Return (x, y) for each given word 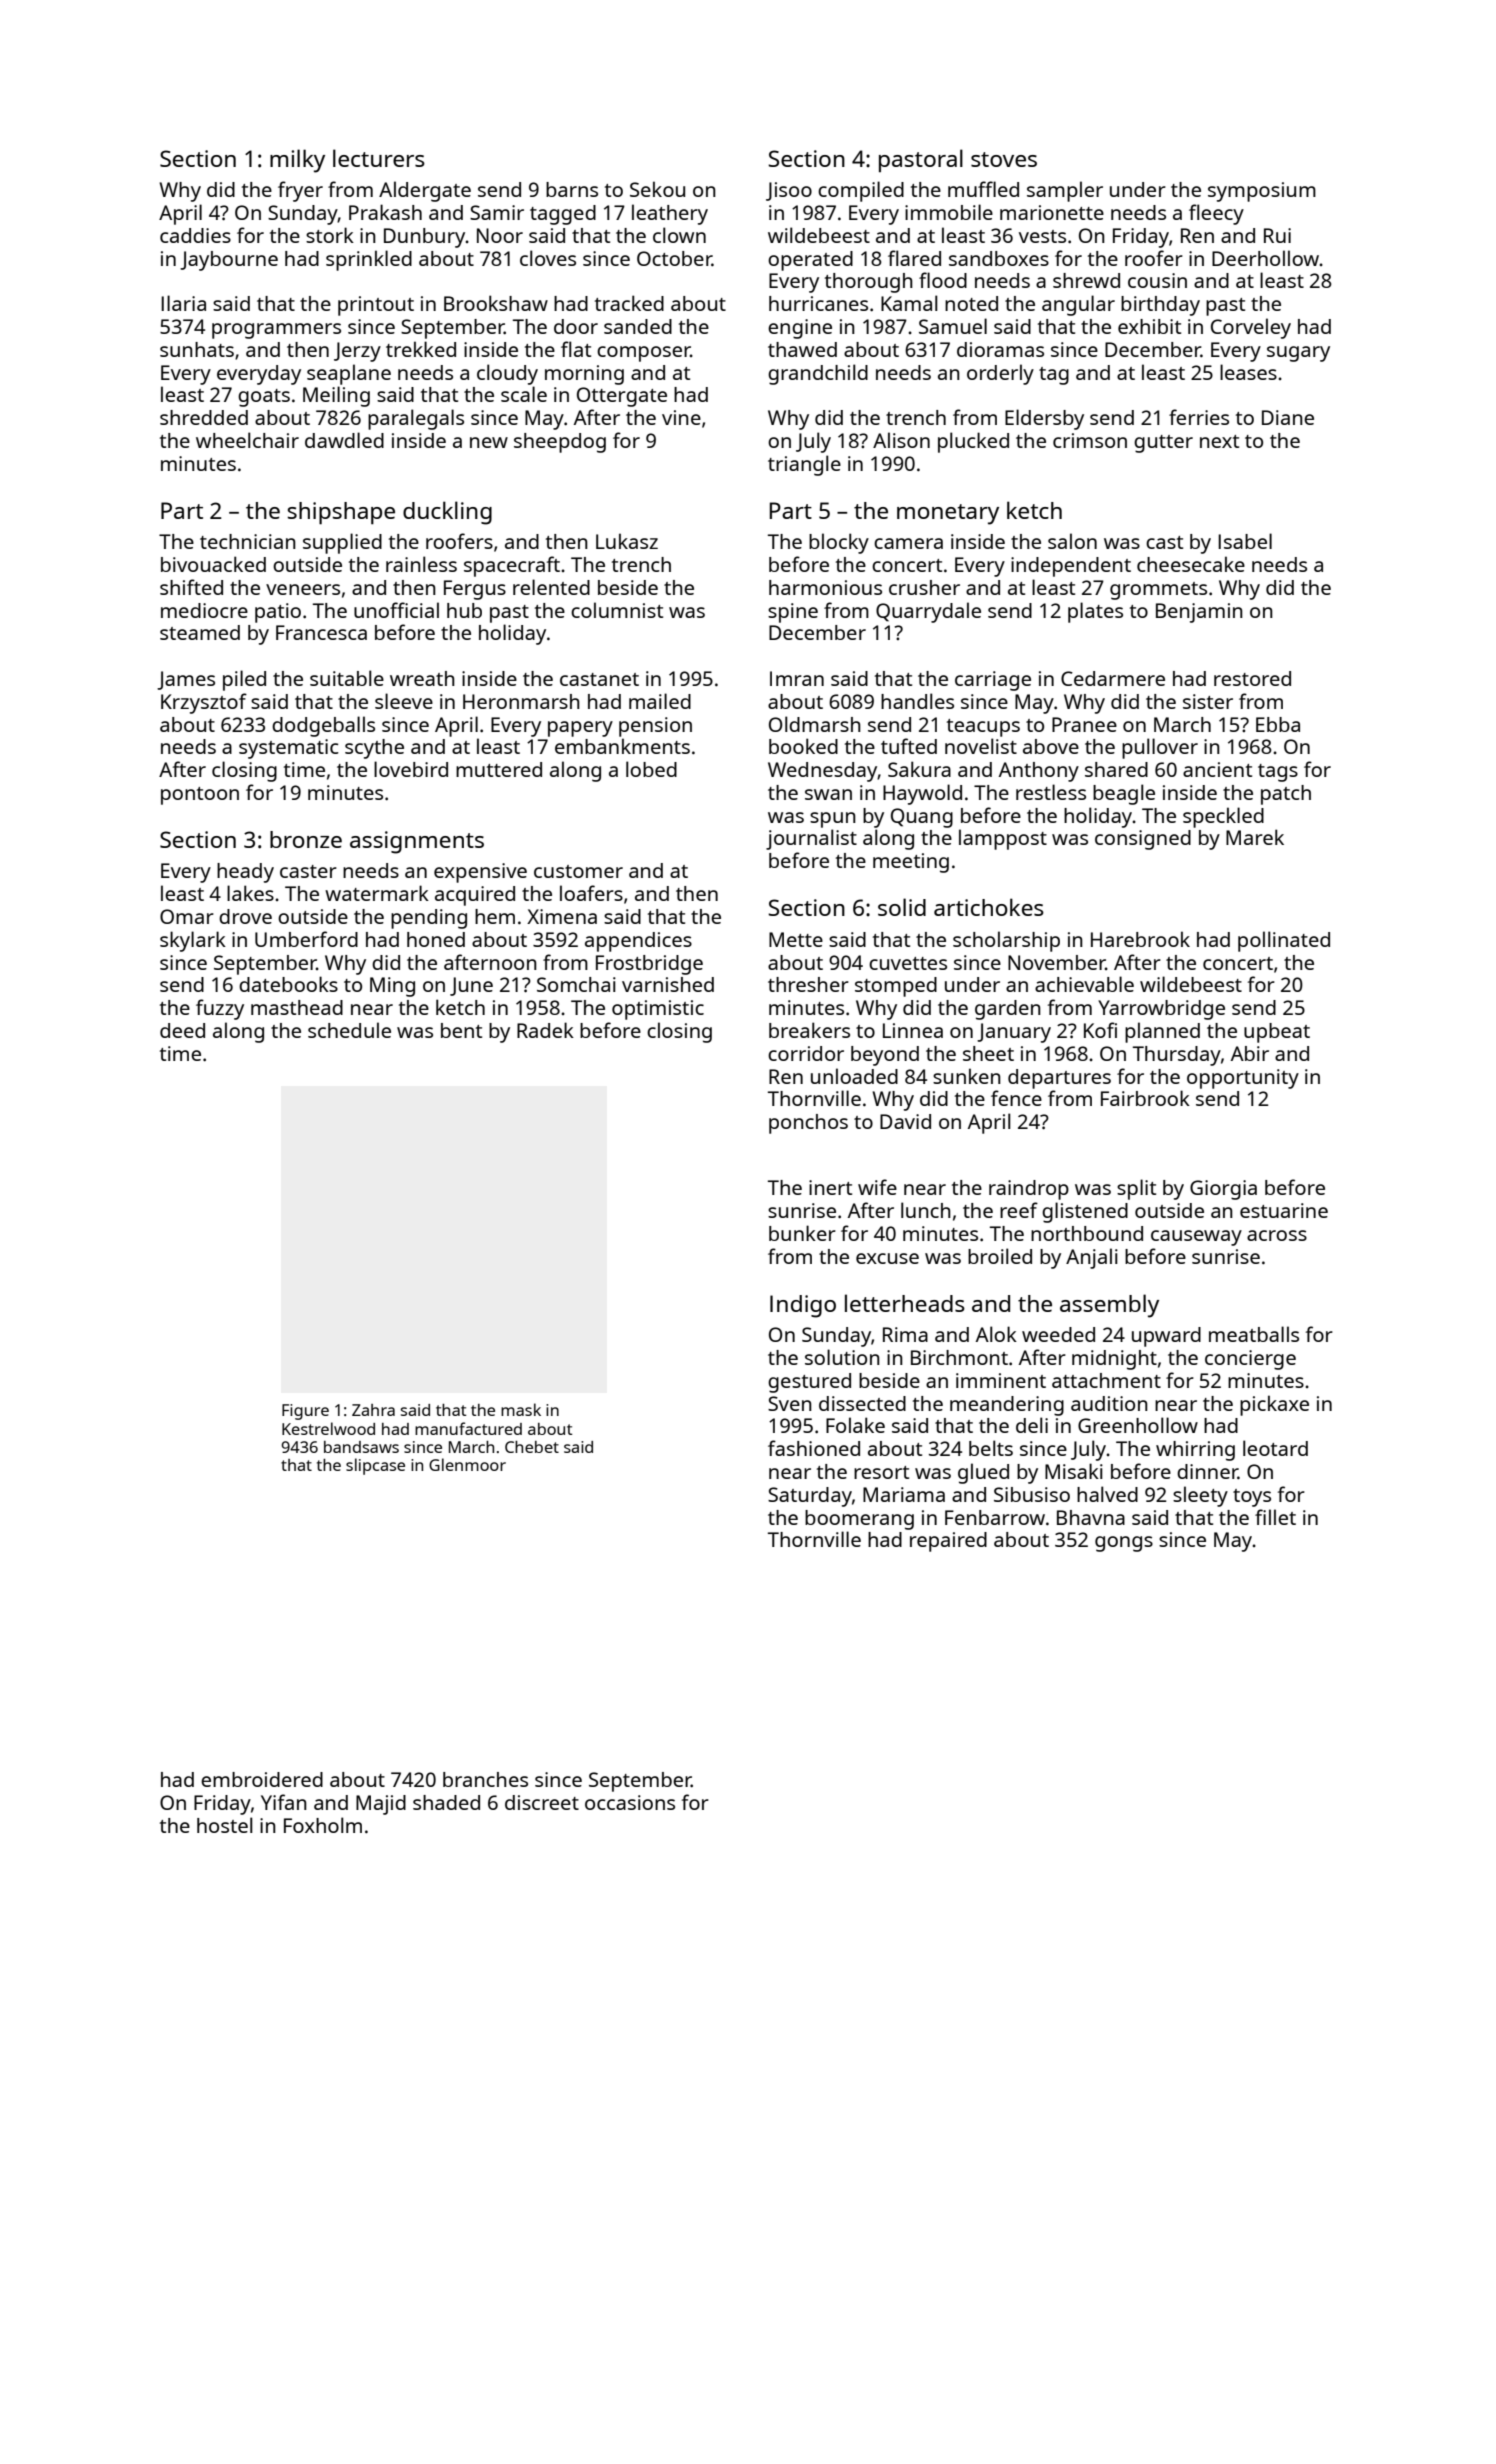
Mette (796, 939)
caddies (195, 235)
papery (580, 729)
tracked (629, 303)
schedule (349, 1030)
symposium (1262, 192)
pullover (1160, 748)
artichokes (989, 907)
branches (485, 1779)
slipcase (375, 1466)
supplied (342, 543)
